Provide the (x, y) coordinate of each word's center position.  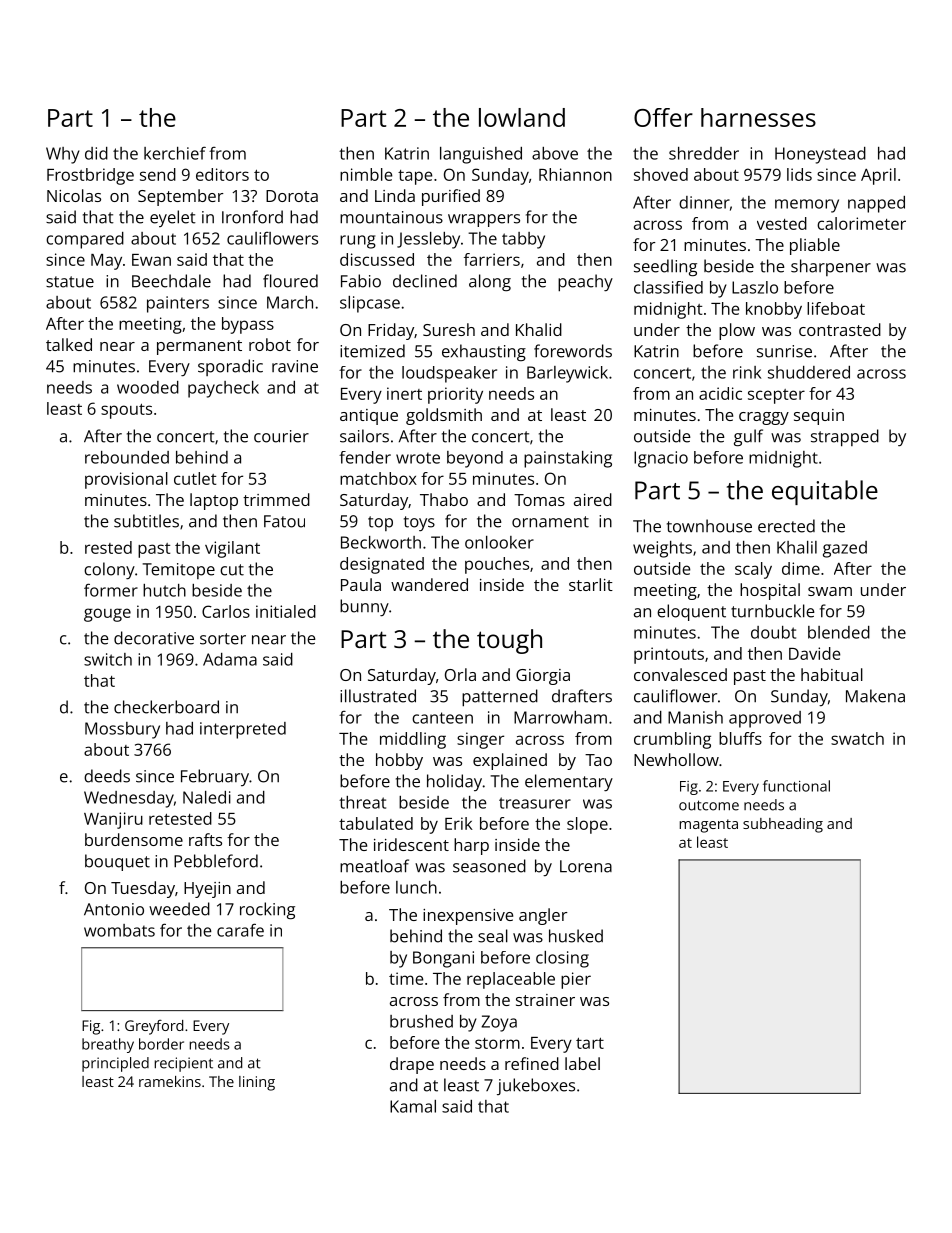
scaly (753, 570)
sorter (223, 639)
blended (839, 632)
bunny (364, 608)
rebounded (127, 457)
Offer (663, 117)
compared (85, 240)
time (406, 978)
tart (590, 1043)
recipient (183, 1064)
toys (419, 523)
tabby (523, 240)
